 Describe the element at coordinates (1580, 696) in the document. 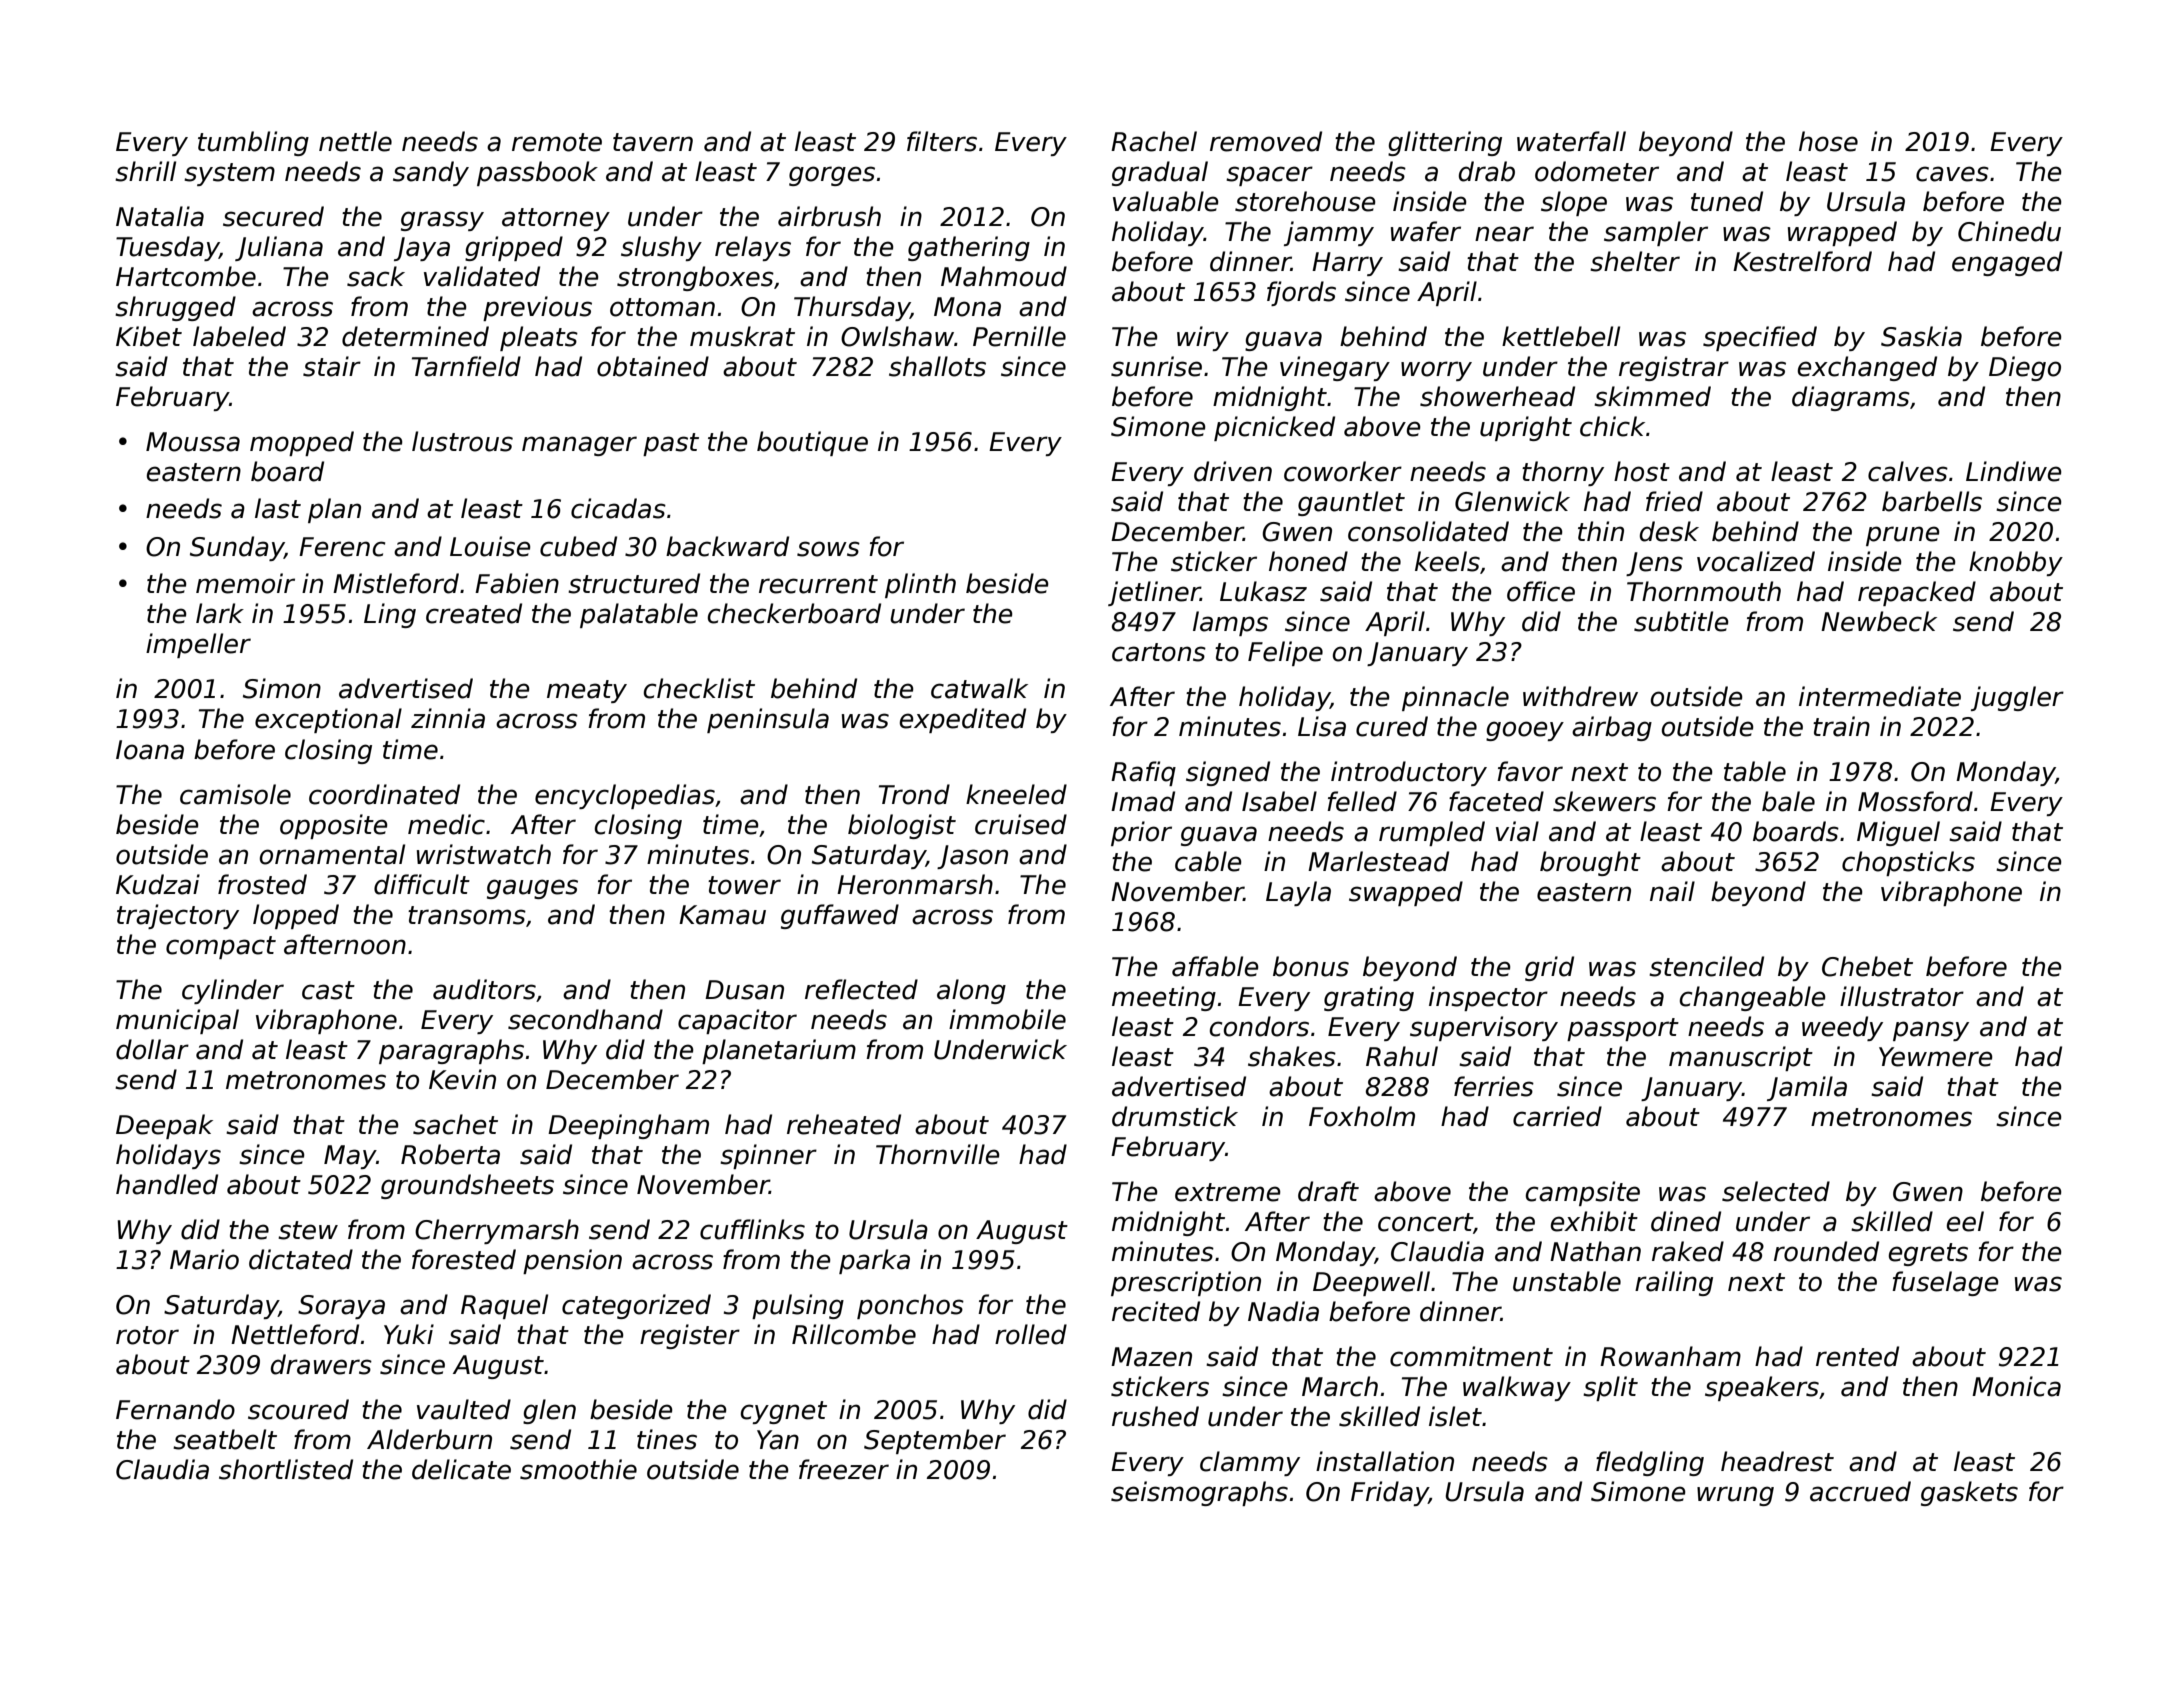

I see `withdrew` at that location.
